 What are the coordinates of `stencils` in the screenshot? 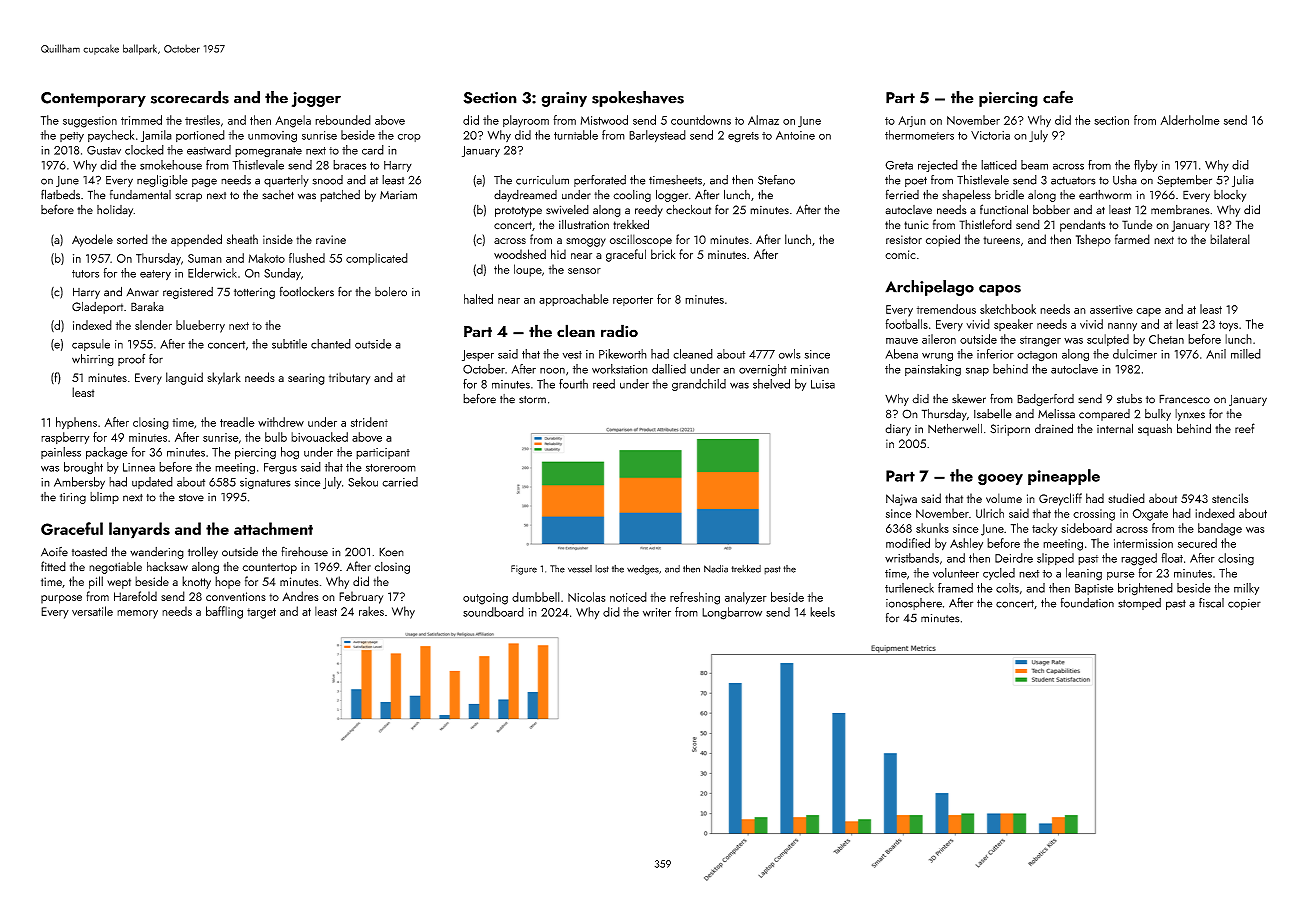 It's located at (1230, 498).
